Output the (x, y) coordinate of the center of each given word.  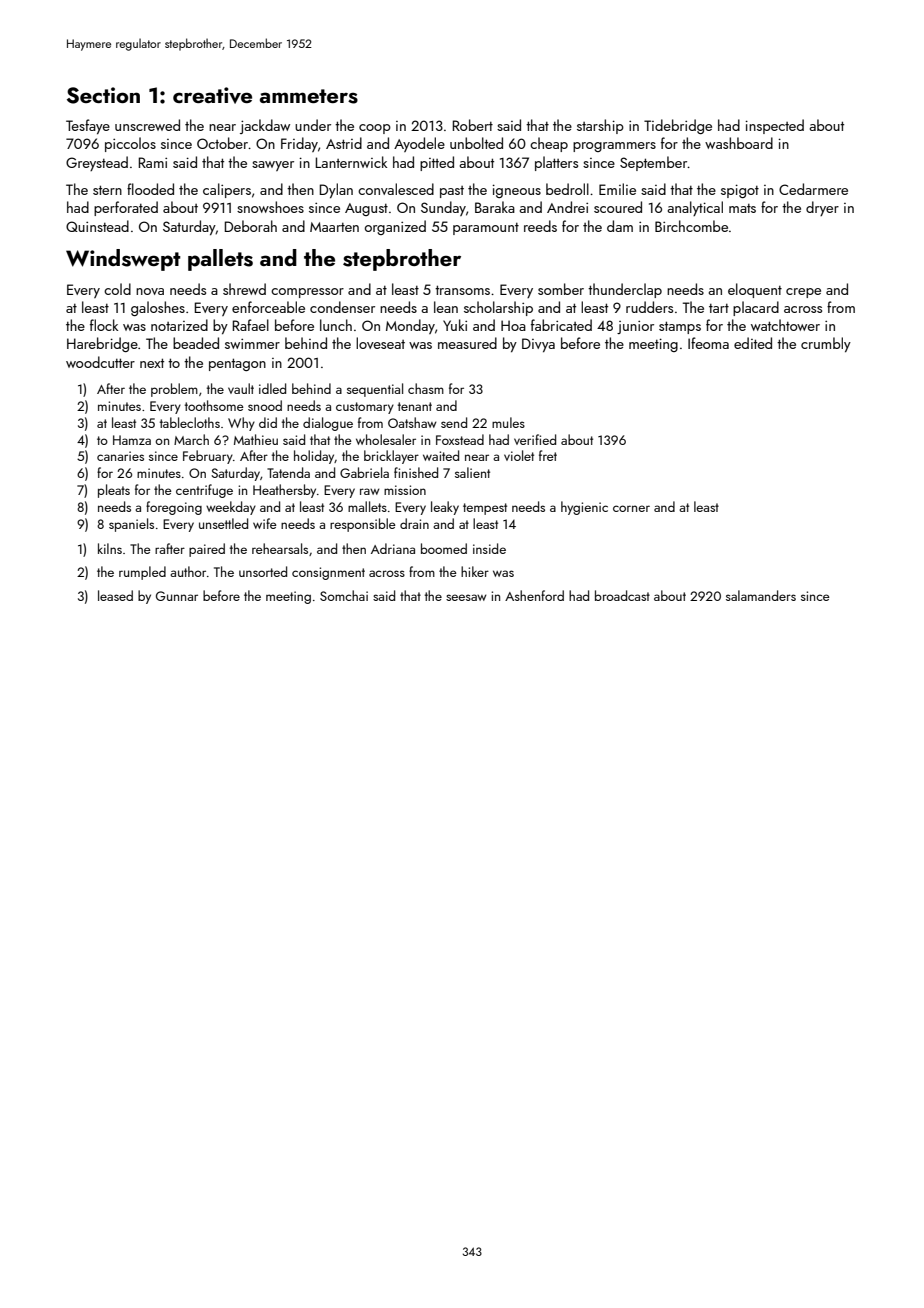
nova (150, 291)
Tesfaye (88, 126)
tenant (415, 406)
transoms (462, 290)
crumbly (826, 344)
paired (207, 550)
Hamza (132, 440)
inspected (774, 126)
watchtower (785, 325)
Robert (473, 125)
